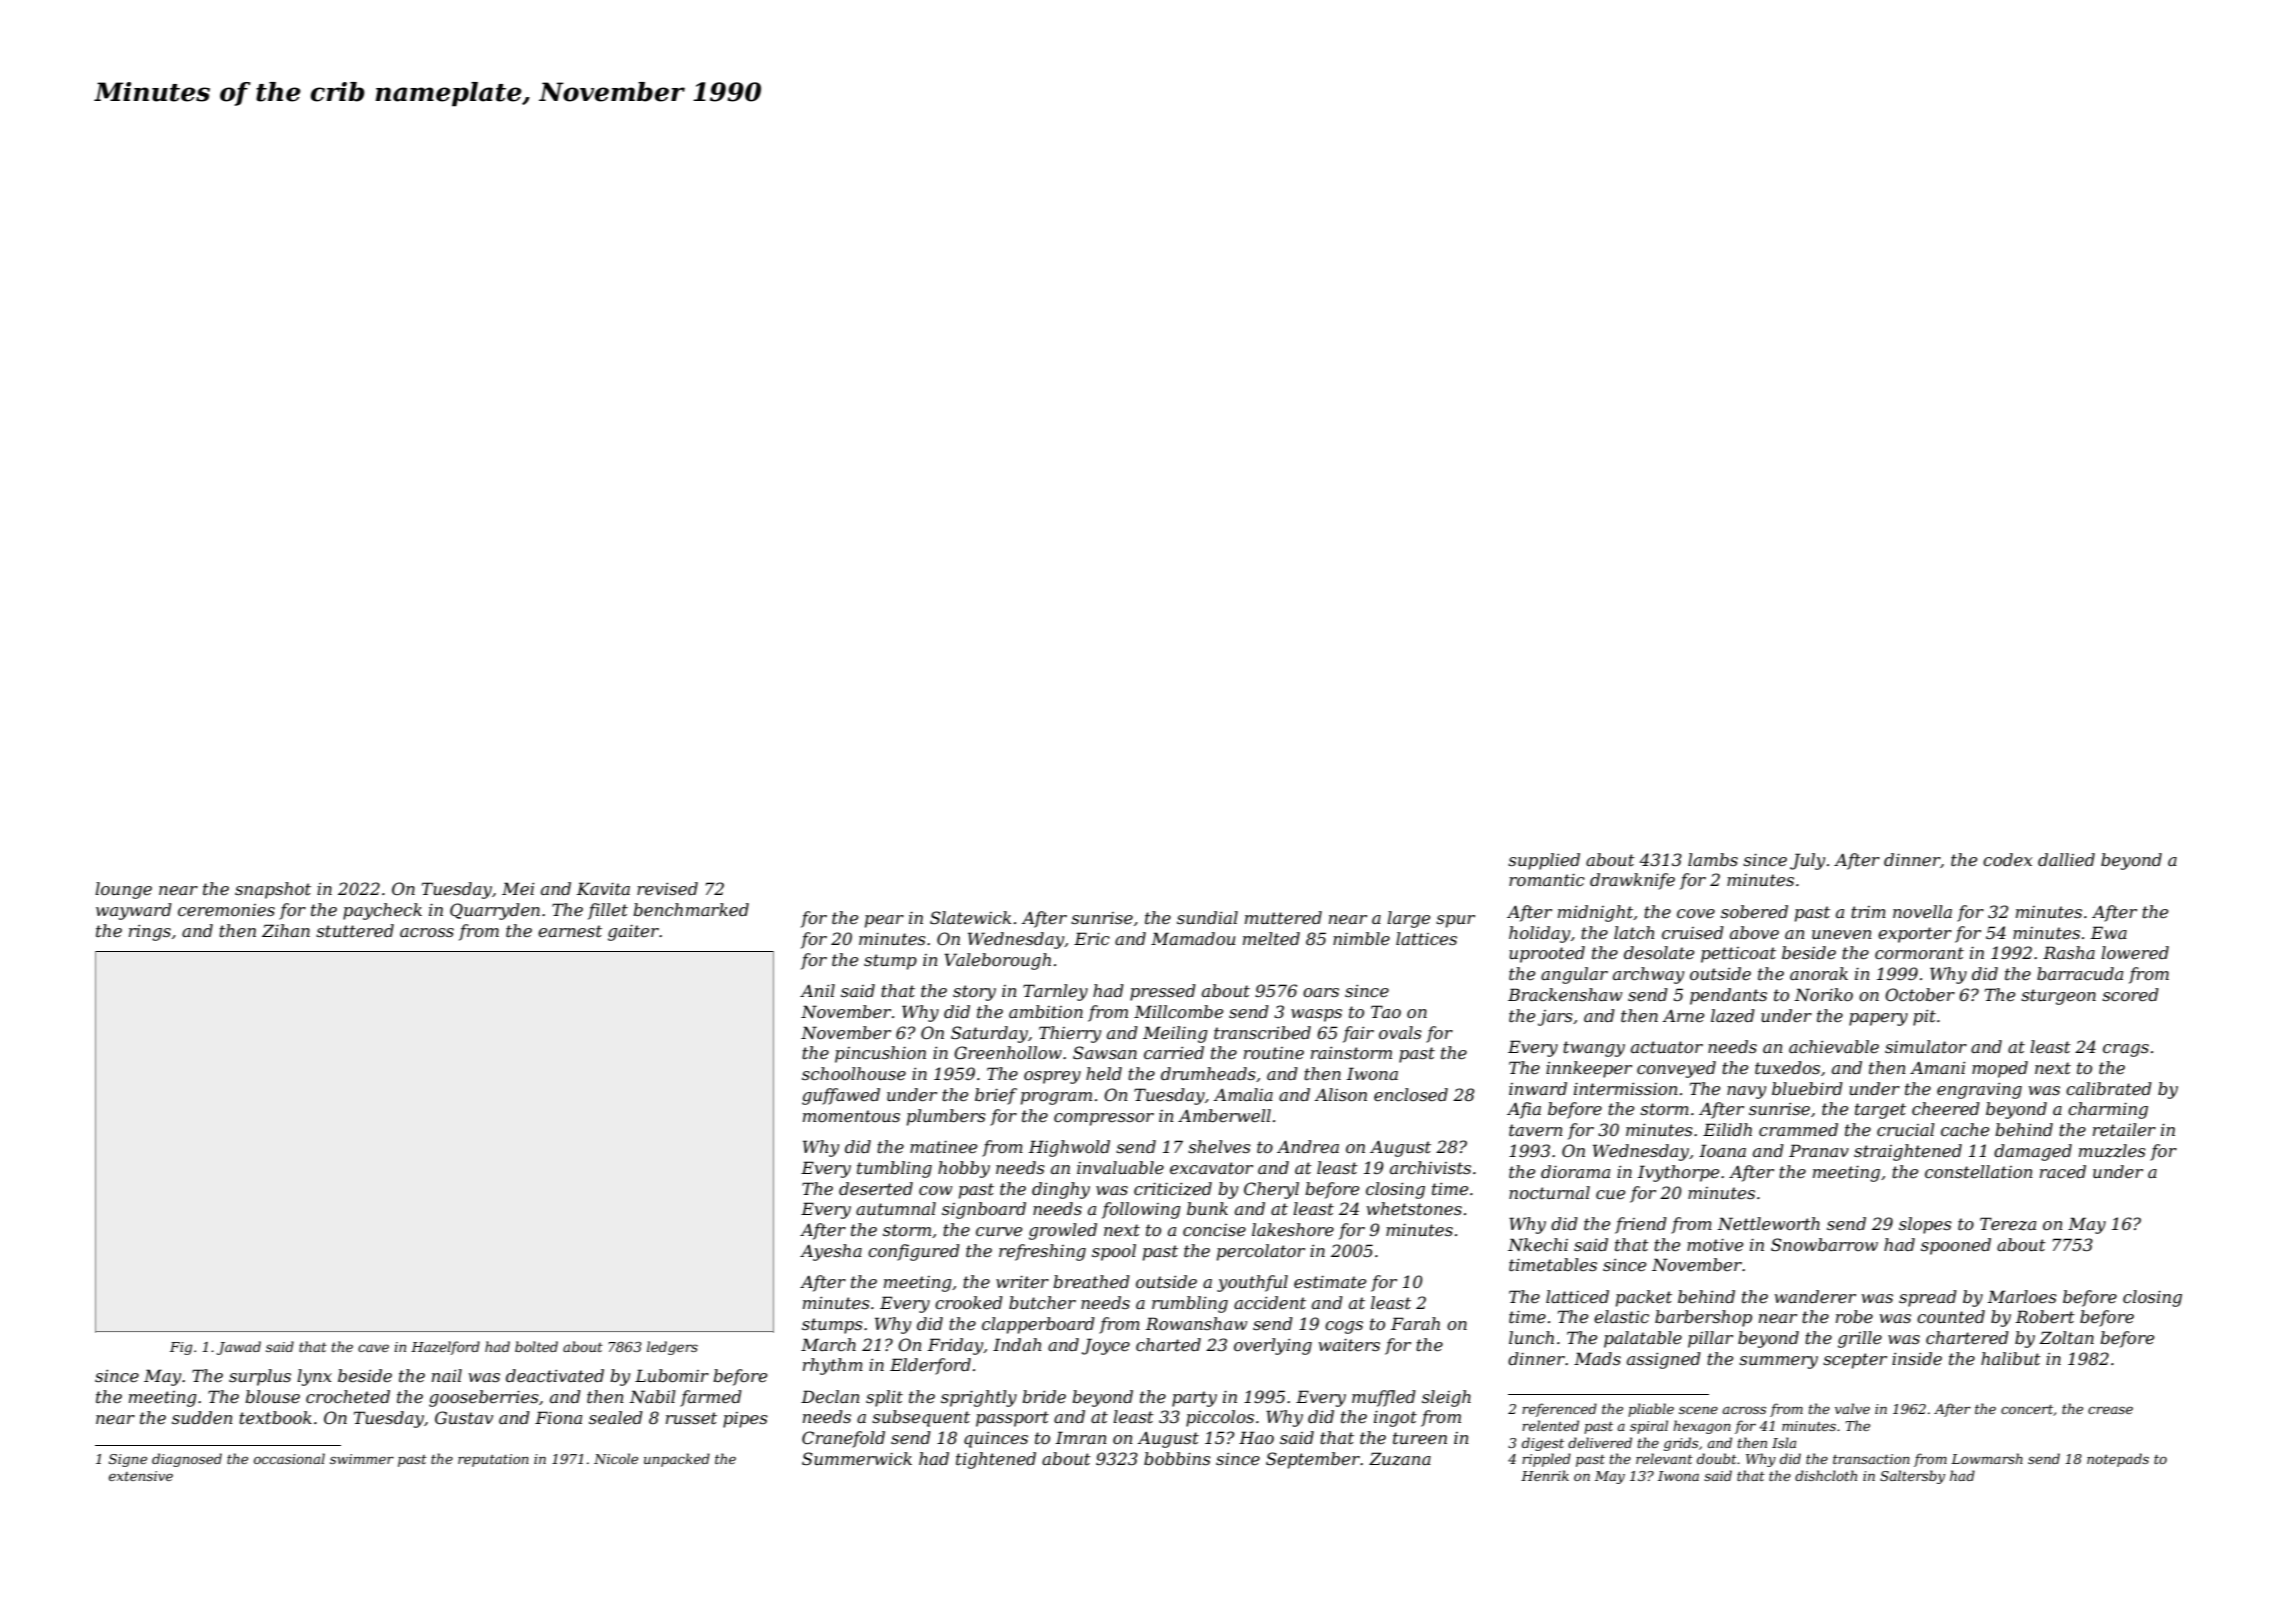 Image resolution: width=2282 pixels, height=1614 pixels. Describe the element at coordinates (1063, 1231) in the document. I see `growled` at that location.
